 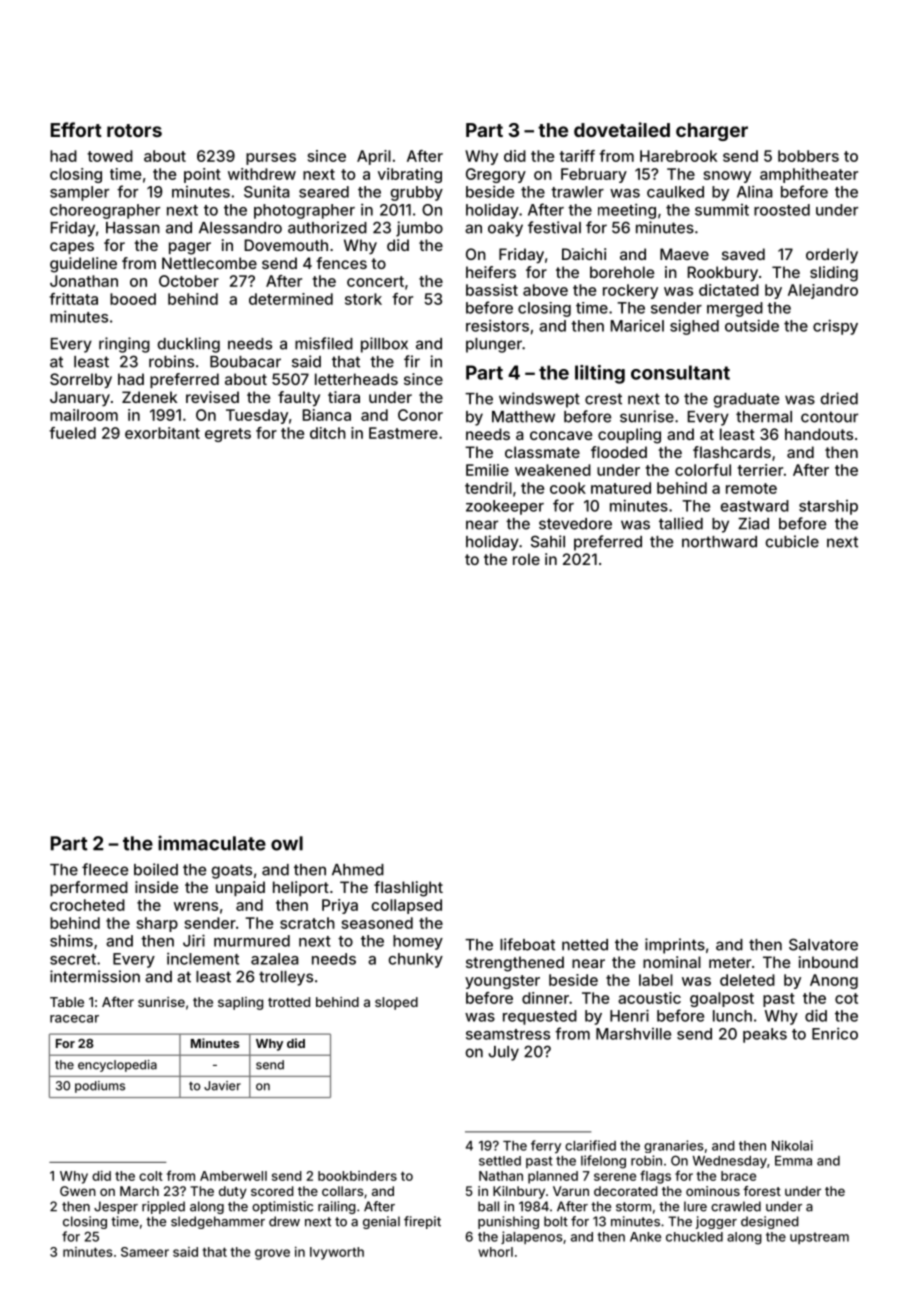 What do you see at coordinates (712, 132) in the image?
I see `charger` at bounding box center [712, 132].
